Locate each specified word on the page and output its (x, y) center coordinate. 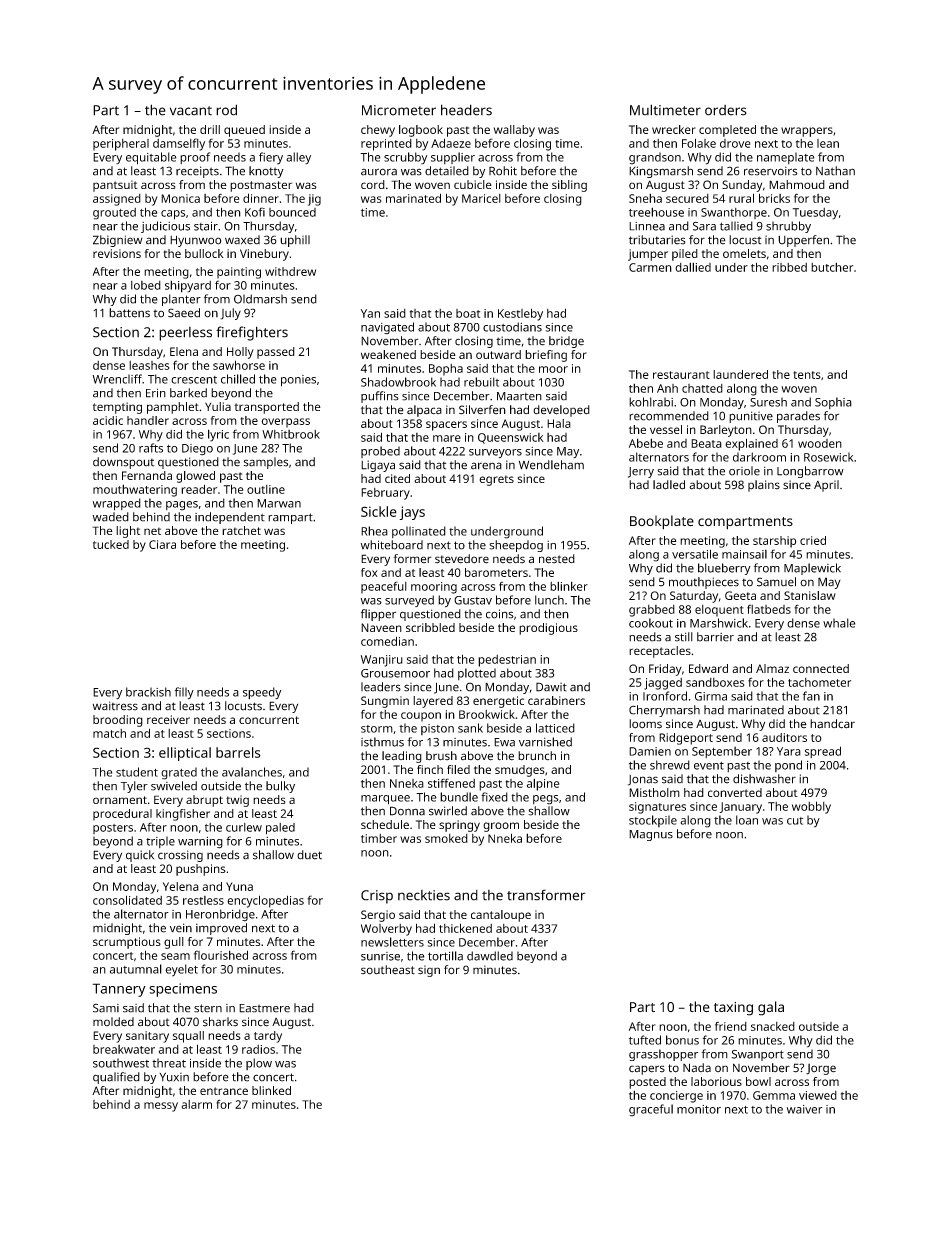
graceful (651, 1110)
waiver (805, 1109)
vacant (191, 111)
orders (726, 110)
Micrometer (399, 110)
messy (161, 1107)
